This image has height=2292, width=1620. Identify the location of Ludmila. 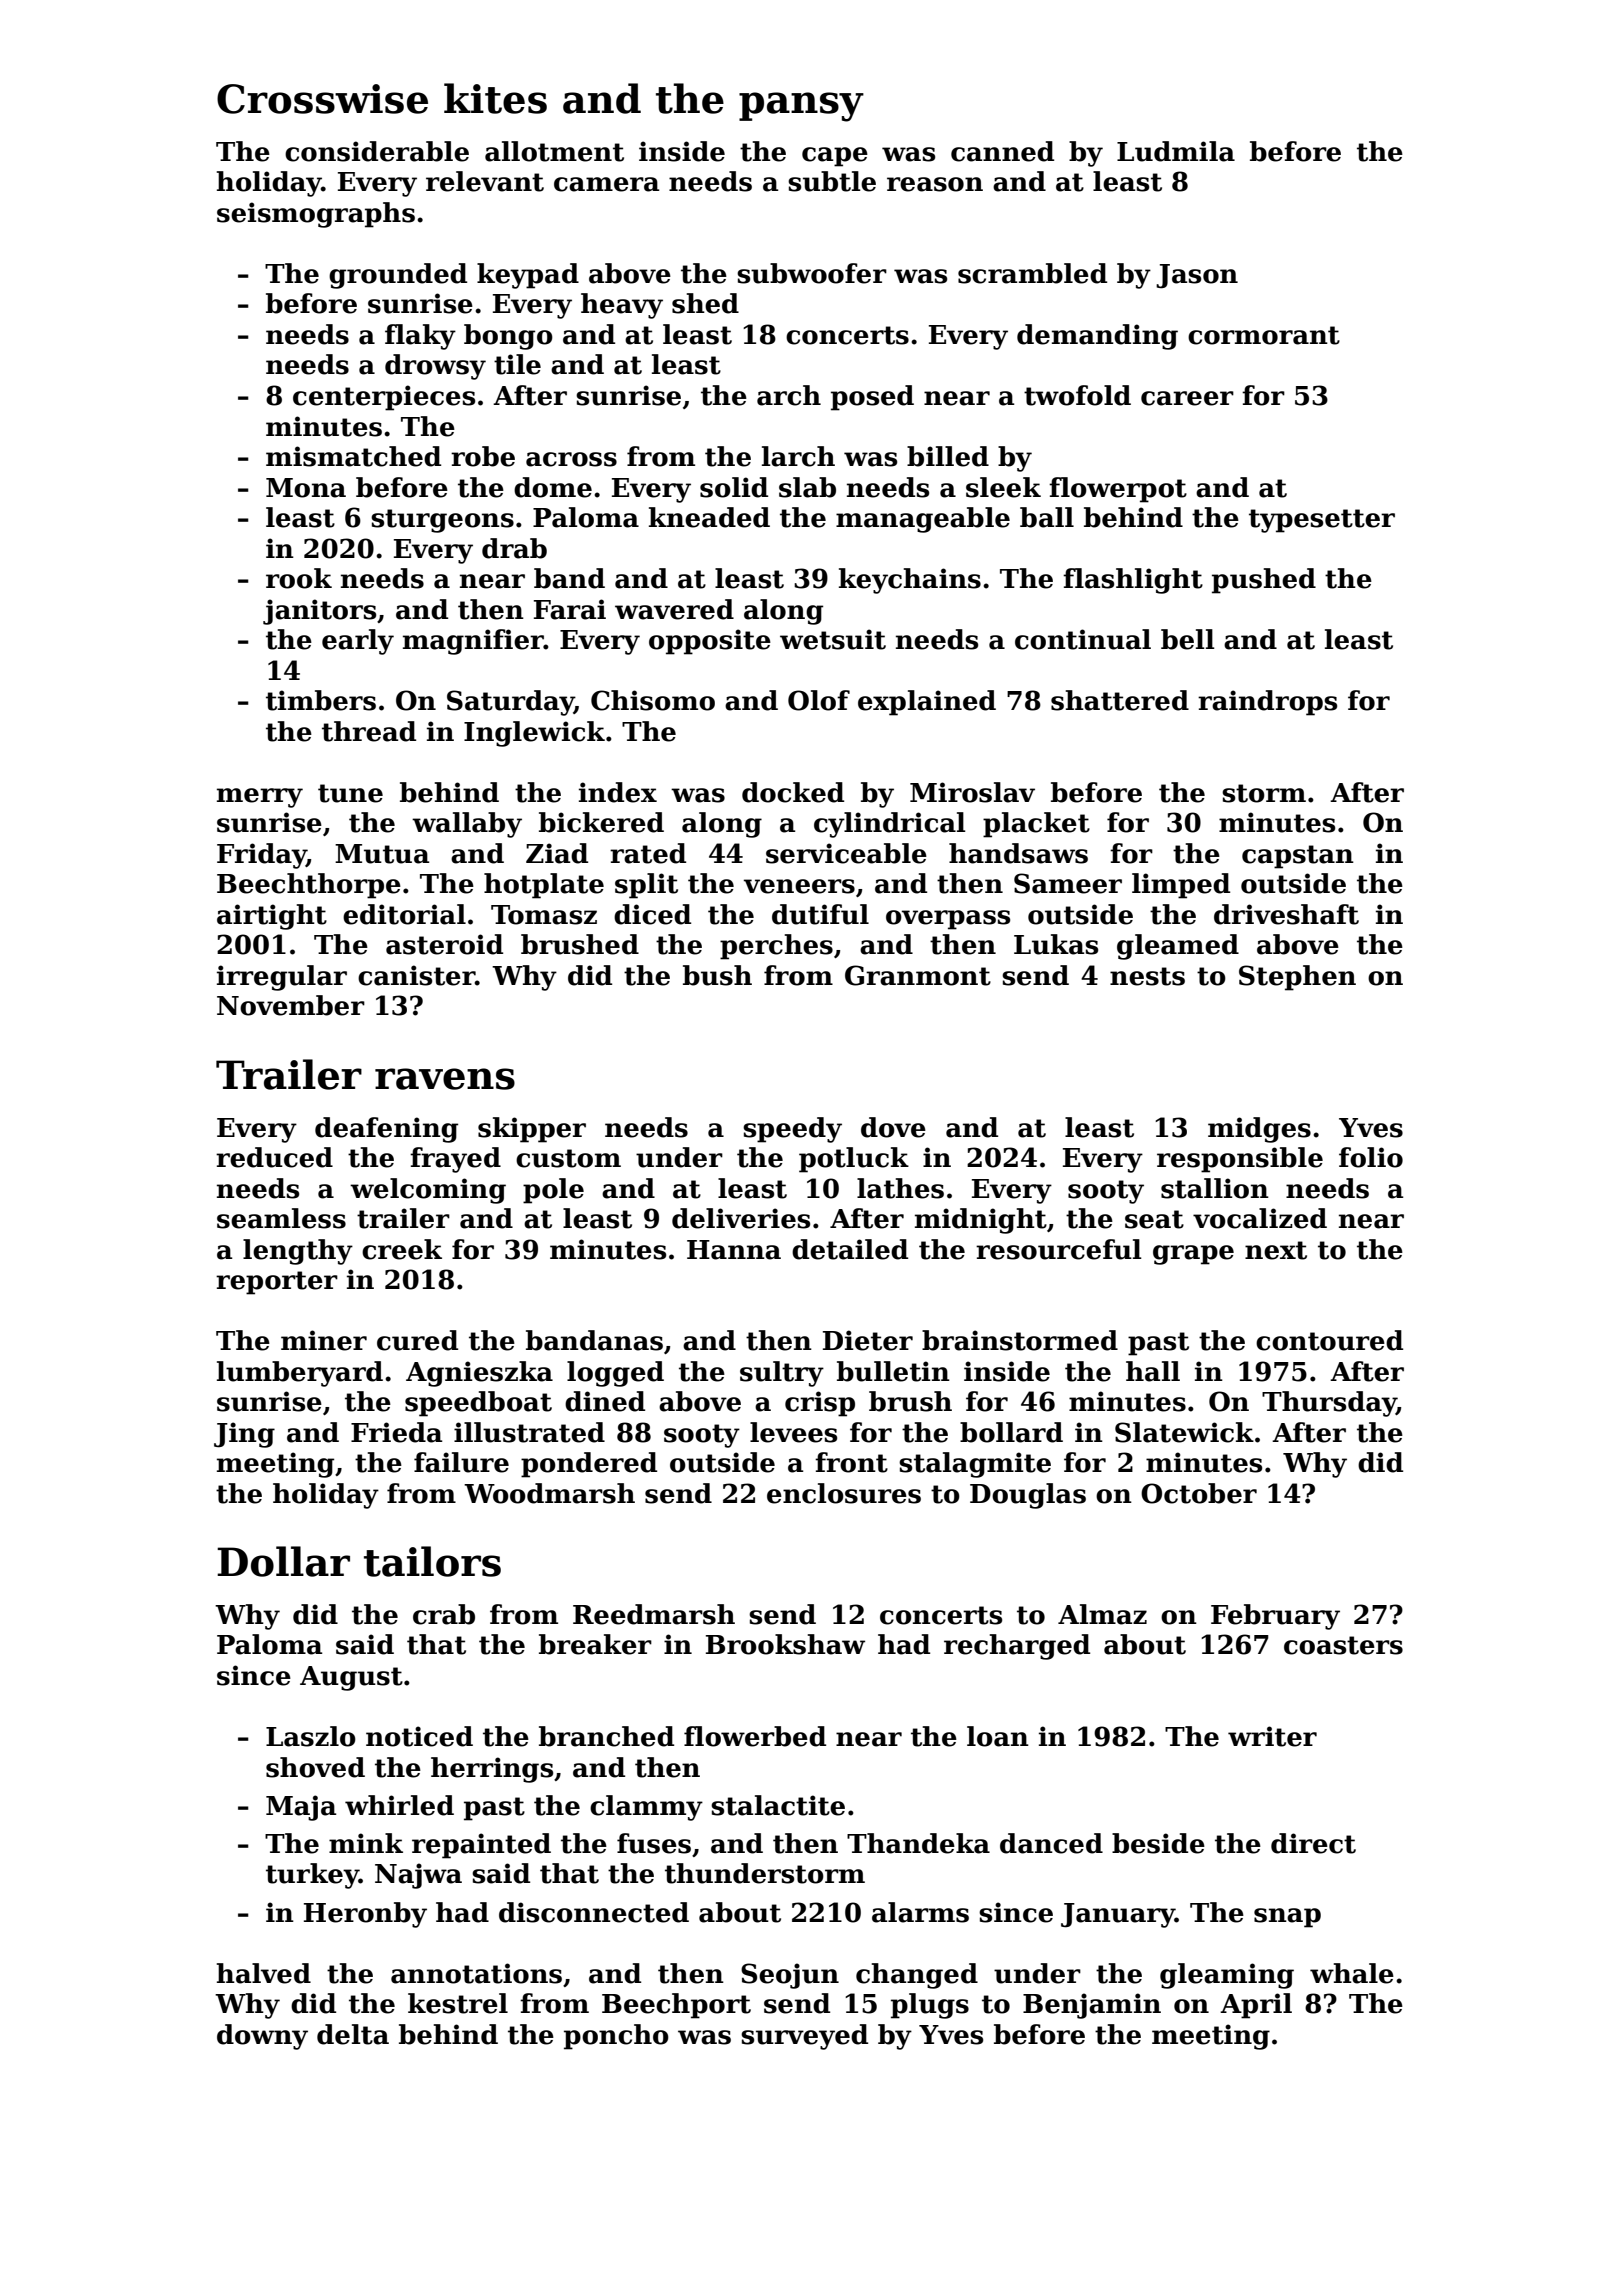
(1176, 151).
